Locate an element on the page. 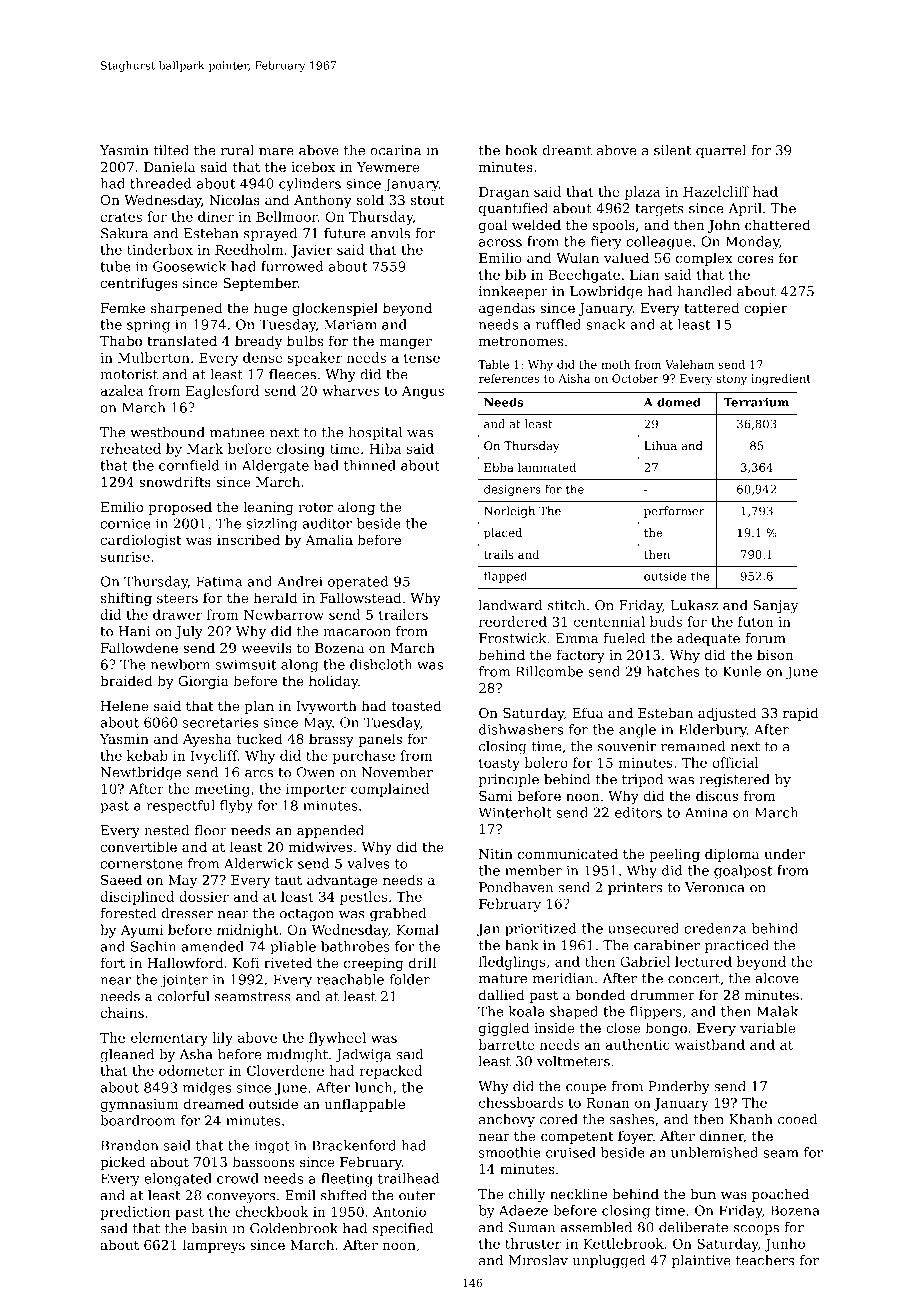 Image resolution: width=924 pixels, height=1308 pixels. editors is located at coordinates (638, 812).
